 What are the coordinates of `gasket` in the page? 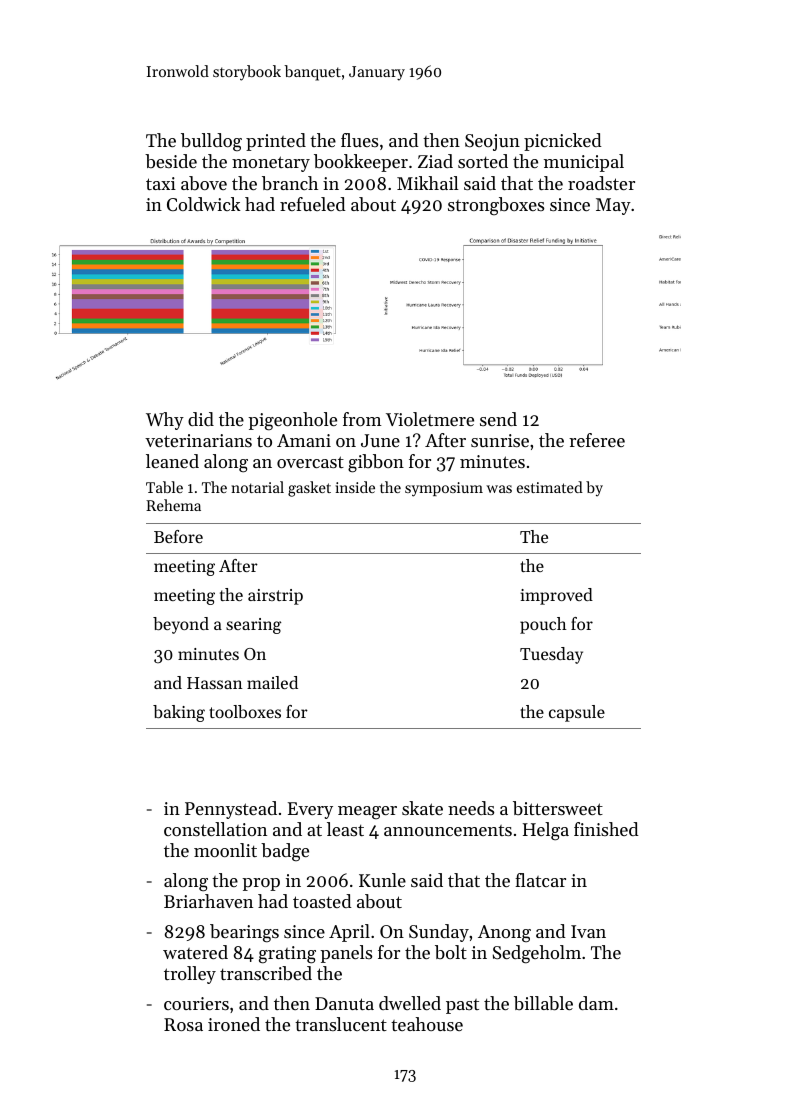 It's located at (309, 489).
